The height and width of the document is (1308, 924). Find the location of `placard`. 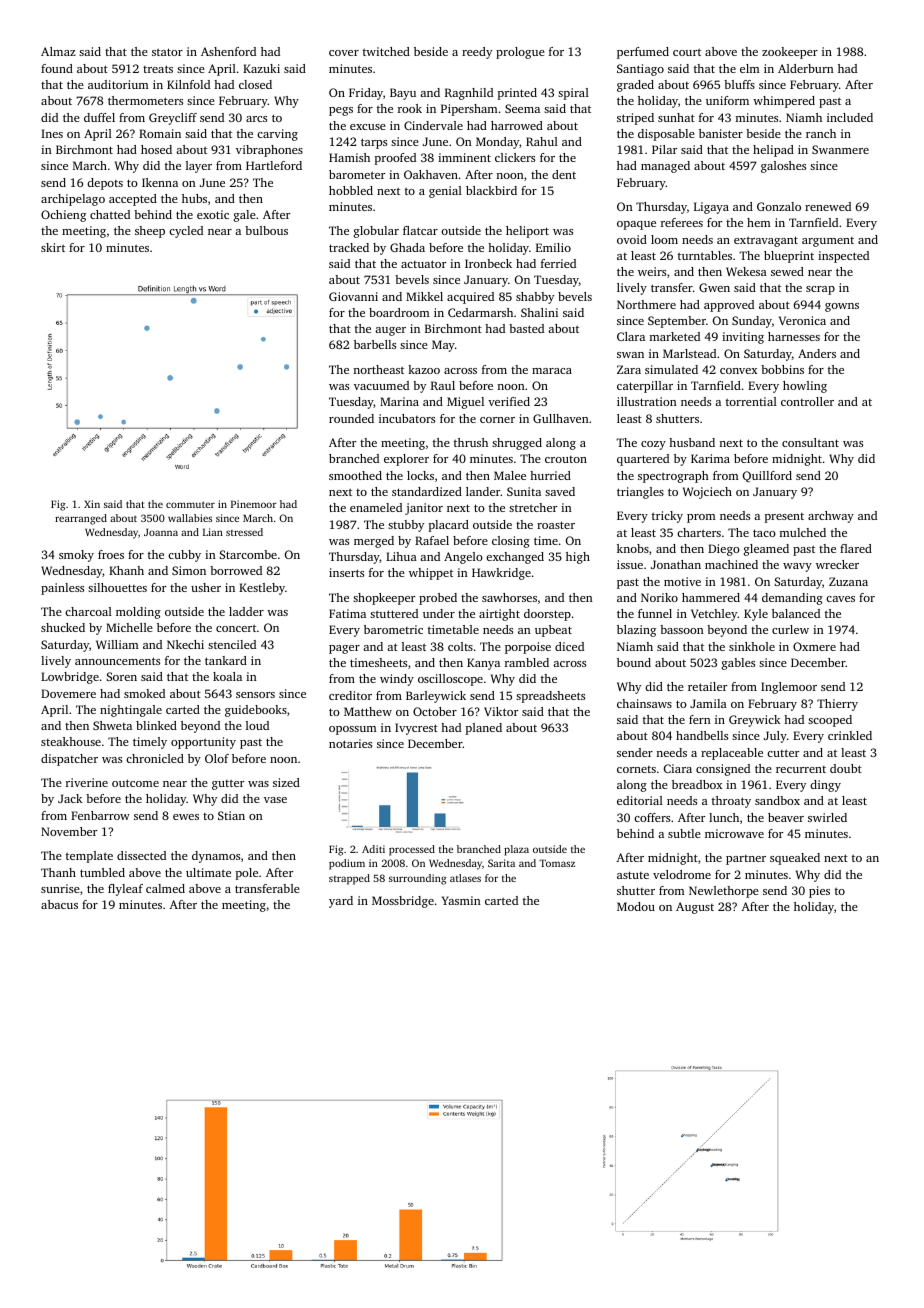

placard is located at coordinates (449, 526).
